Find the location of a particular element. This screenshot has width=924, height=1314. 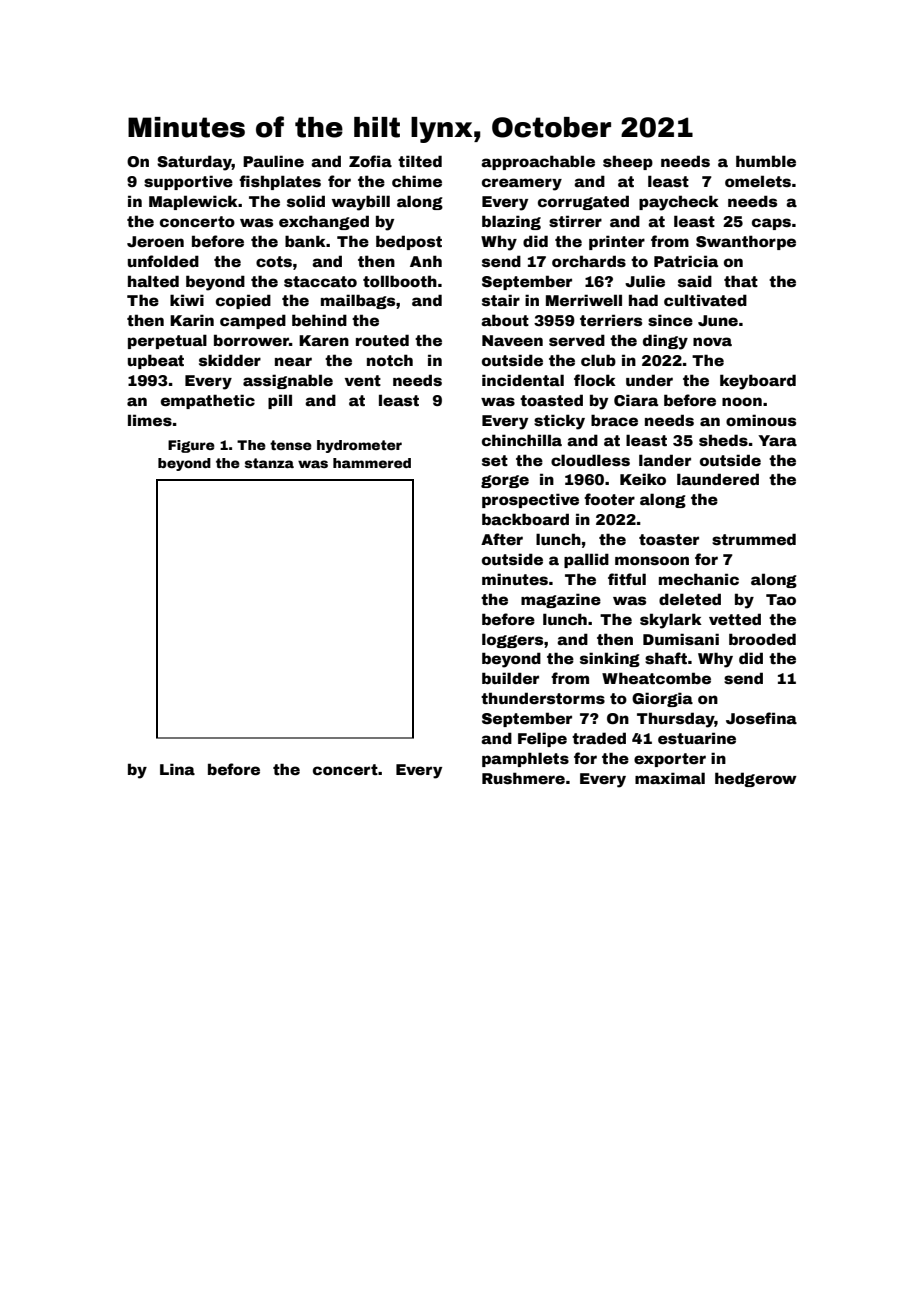

incidental is located at coordinates (523, 380).
